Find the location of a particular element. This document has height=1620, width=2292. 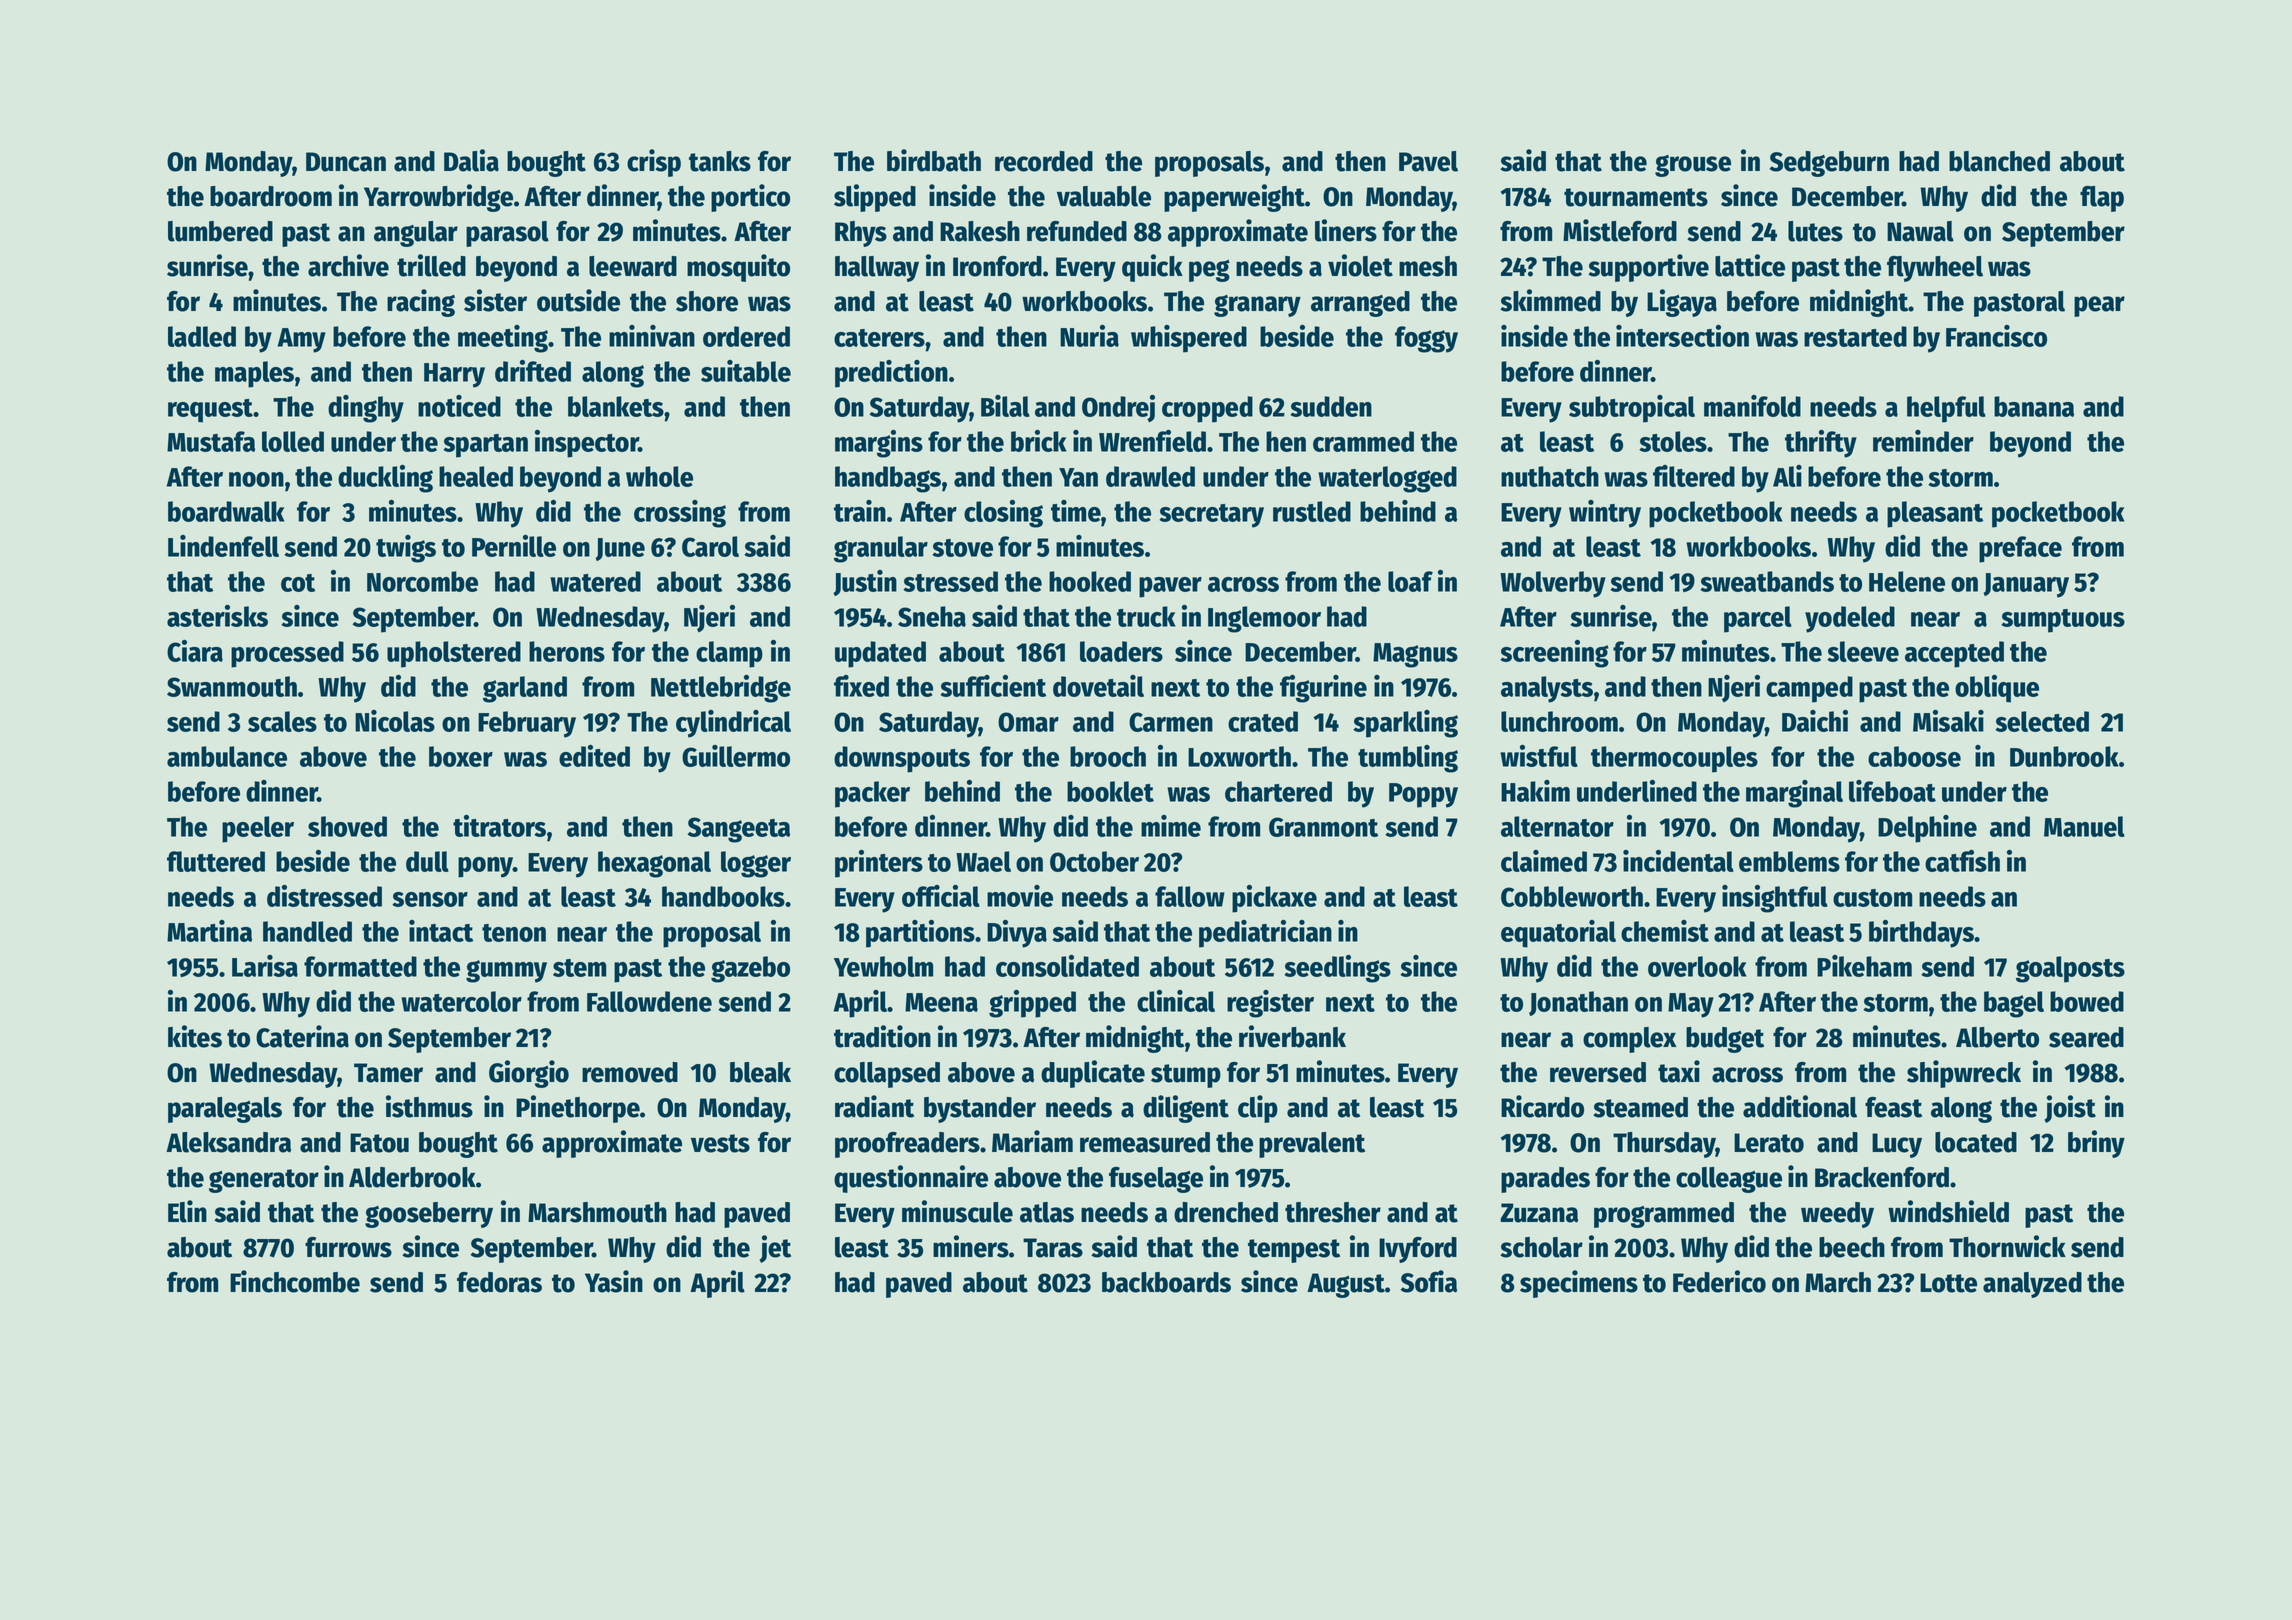

grouse is located at coordinates (1693, 166).
